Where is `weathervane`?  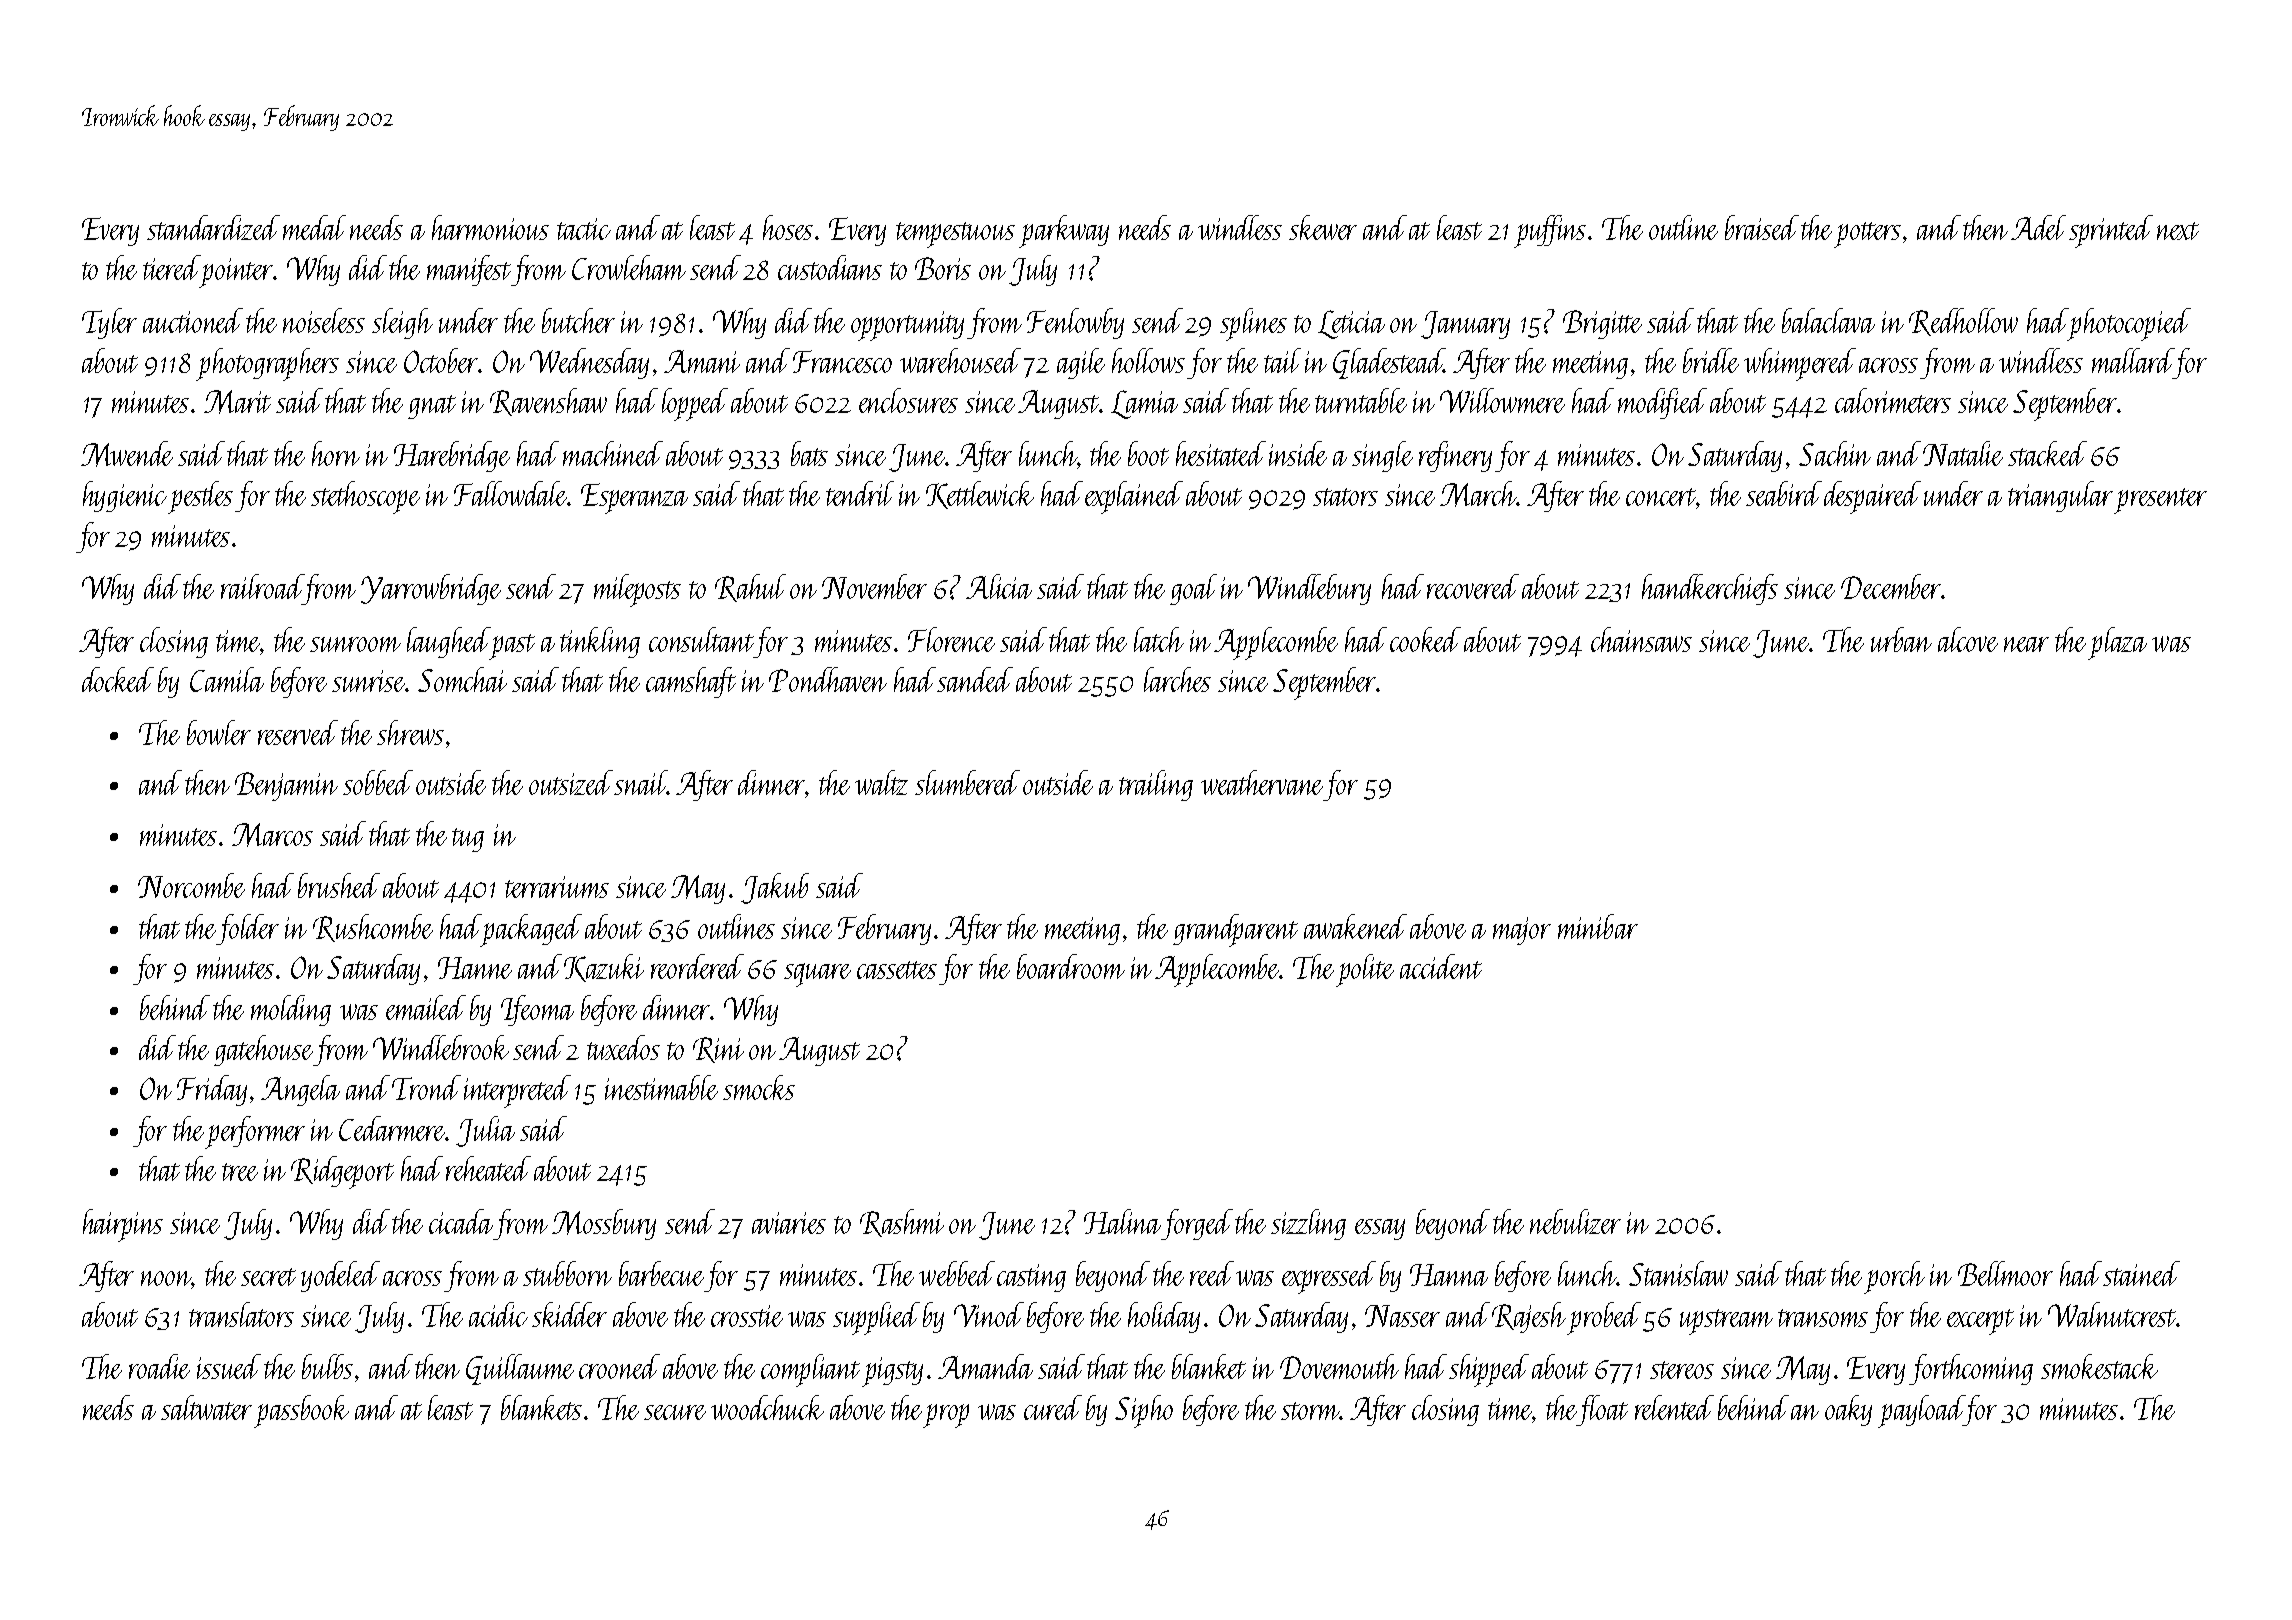 weathervane is located at coordinates (1262, 782).
